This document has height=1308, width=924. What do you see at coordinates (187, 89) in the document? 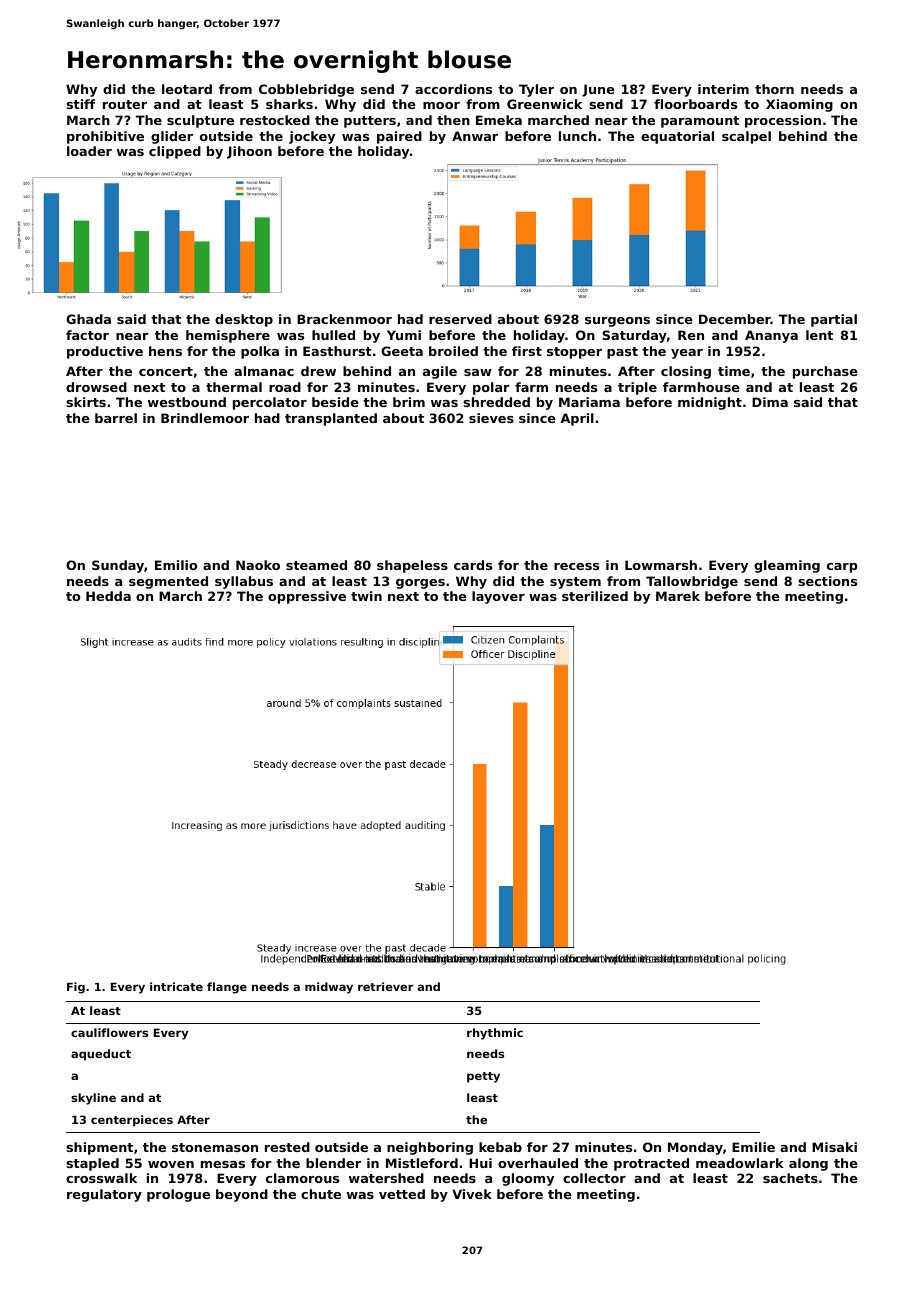
I see `leotard` at bounding box center [187, 89].
